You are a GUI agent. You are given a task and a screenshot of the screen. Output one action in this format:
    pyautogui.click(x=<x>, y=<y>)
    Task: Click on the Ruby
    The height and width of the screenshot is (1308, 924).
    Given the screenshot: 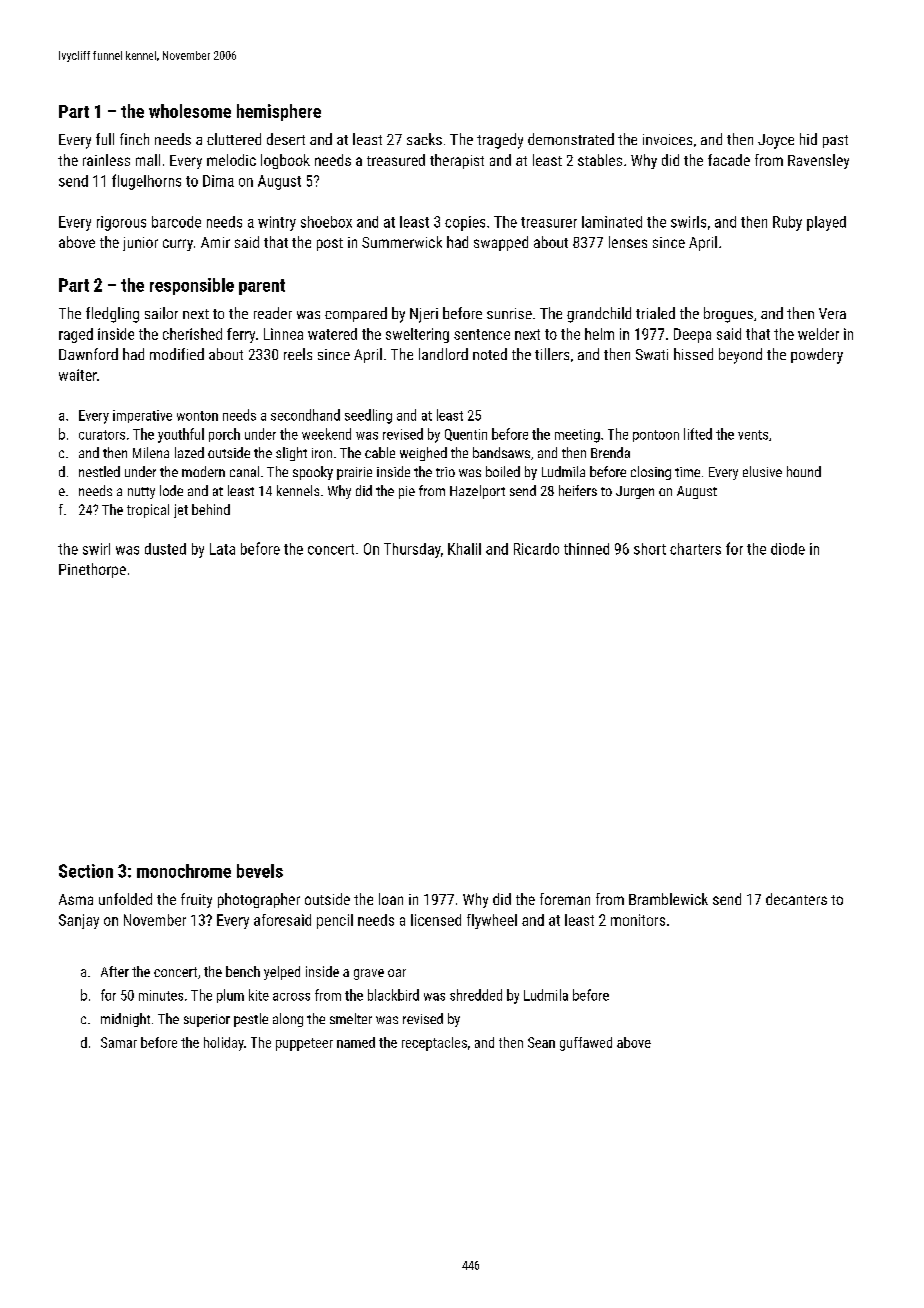 What is the action you would take?
    pyautogui.click(x=787, y=223)
